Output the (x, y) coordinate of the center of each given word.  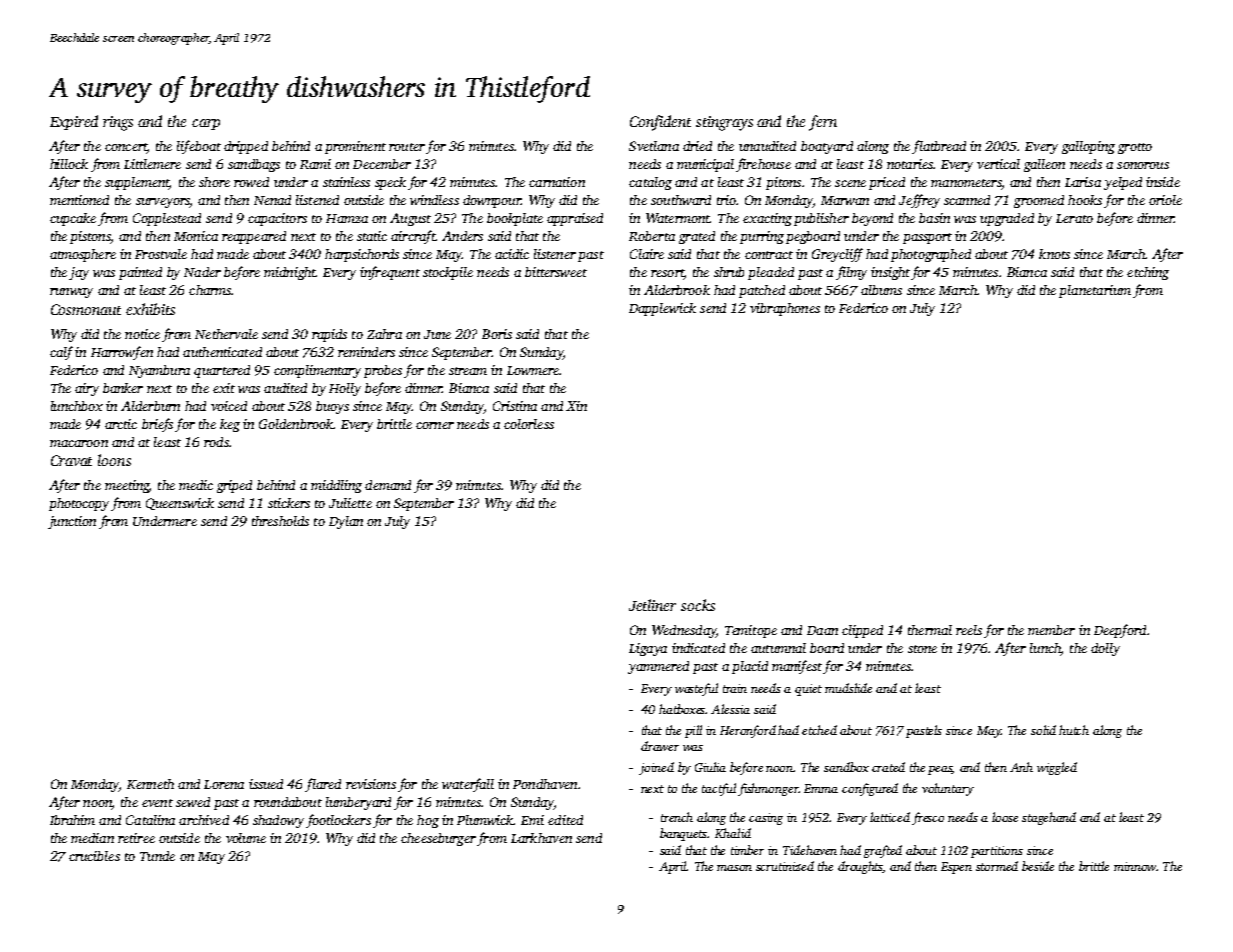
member (1051, 630)
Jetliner (652, 605)
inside (1163, 182)
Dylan (346, 522)
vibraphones (785, 309)
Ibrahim (72, 820)
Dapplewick (662, 309)
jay (79, 273)
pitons (783, 183)
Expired (74, 122)
